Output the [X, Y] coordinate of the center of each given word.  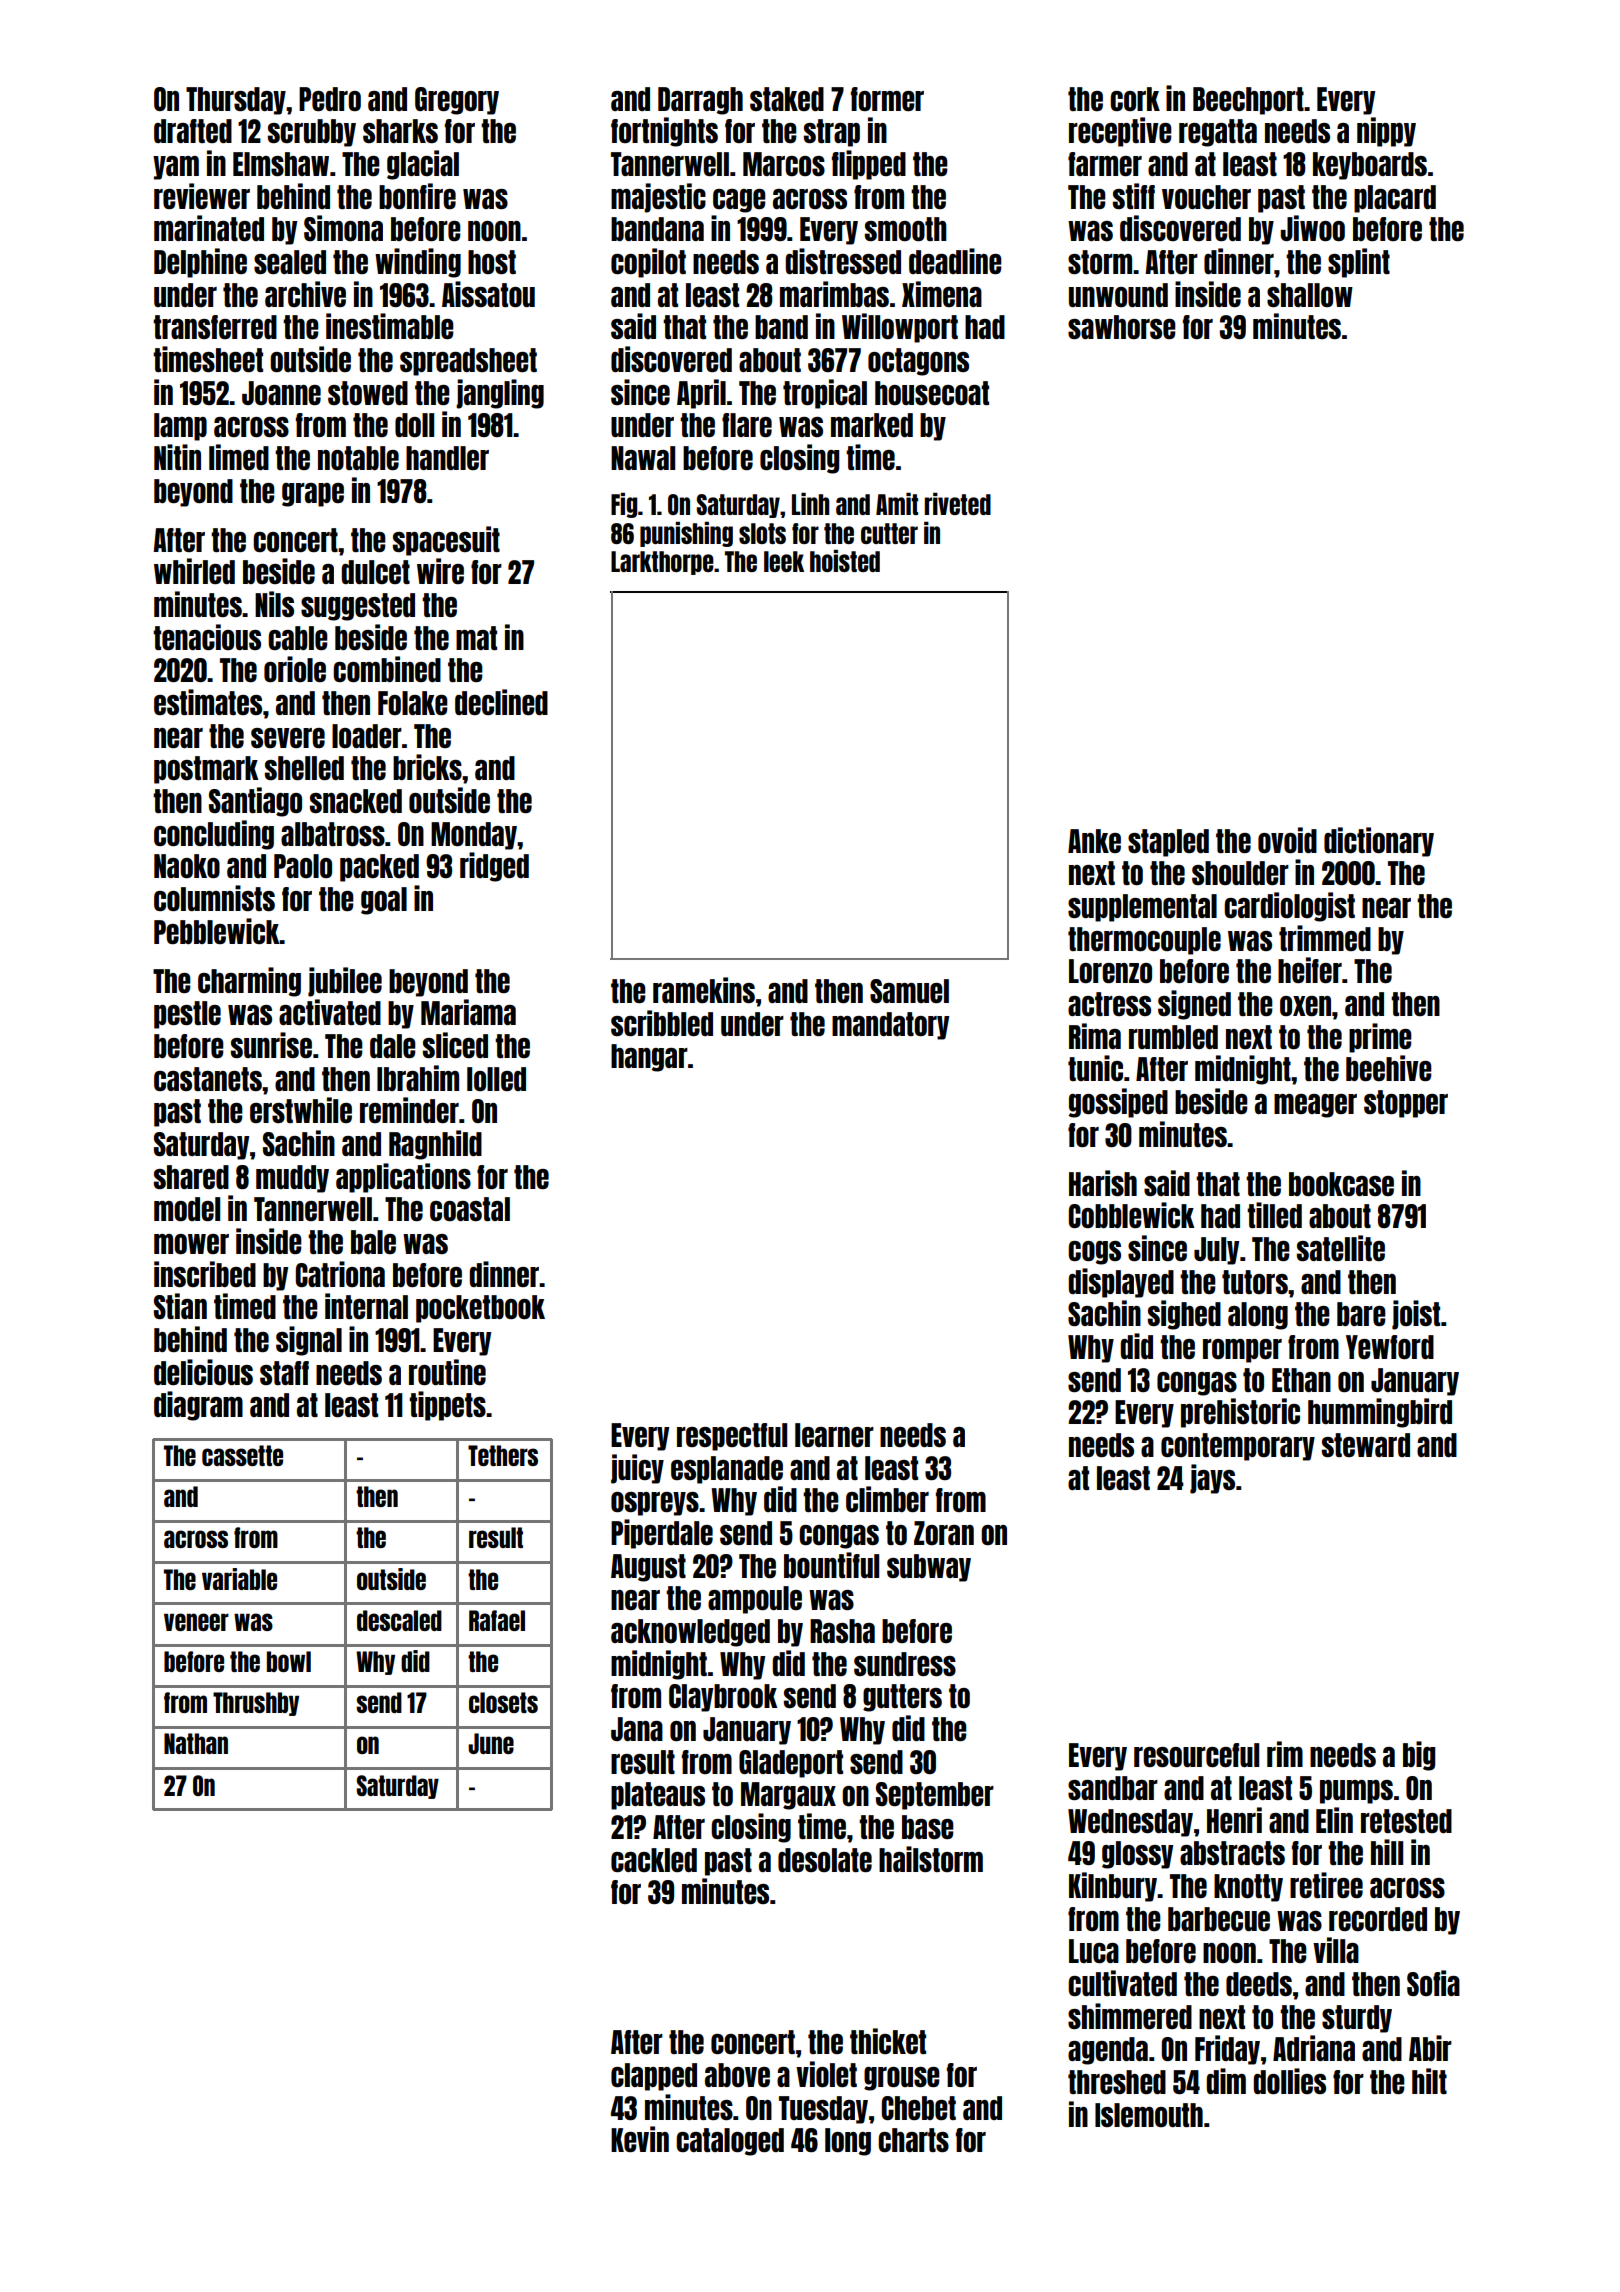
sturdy [1357, 2019]
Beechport [1248, 101]
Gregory [457, 101]
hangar [649, 1058]
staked [787, 99]
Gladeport [791, 1764]
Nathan [196, 1743]
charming [249, 982]
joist [1416, 1315]
